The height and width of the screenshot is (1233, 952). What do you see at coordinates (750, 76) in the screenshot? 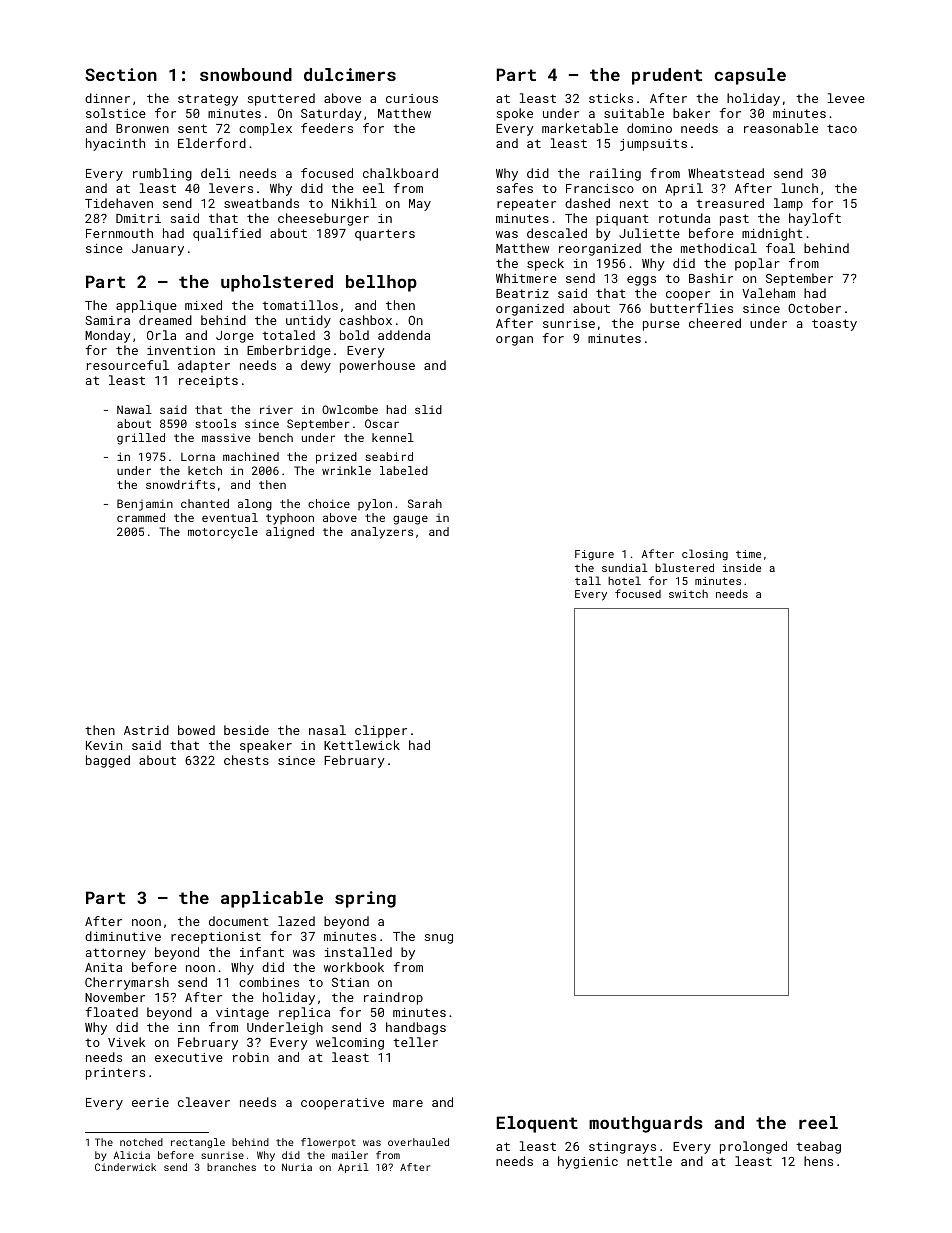
I see `capsule` at bounding box center [750, 76].
